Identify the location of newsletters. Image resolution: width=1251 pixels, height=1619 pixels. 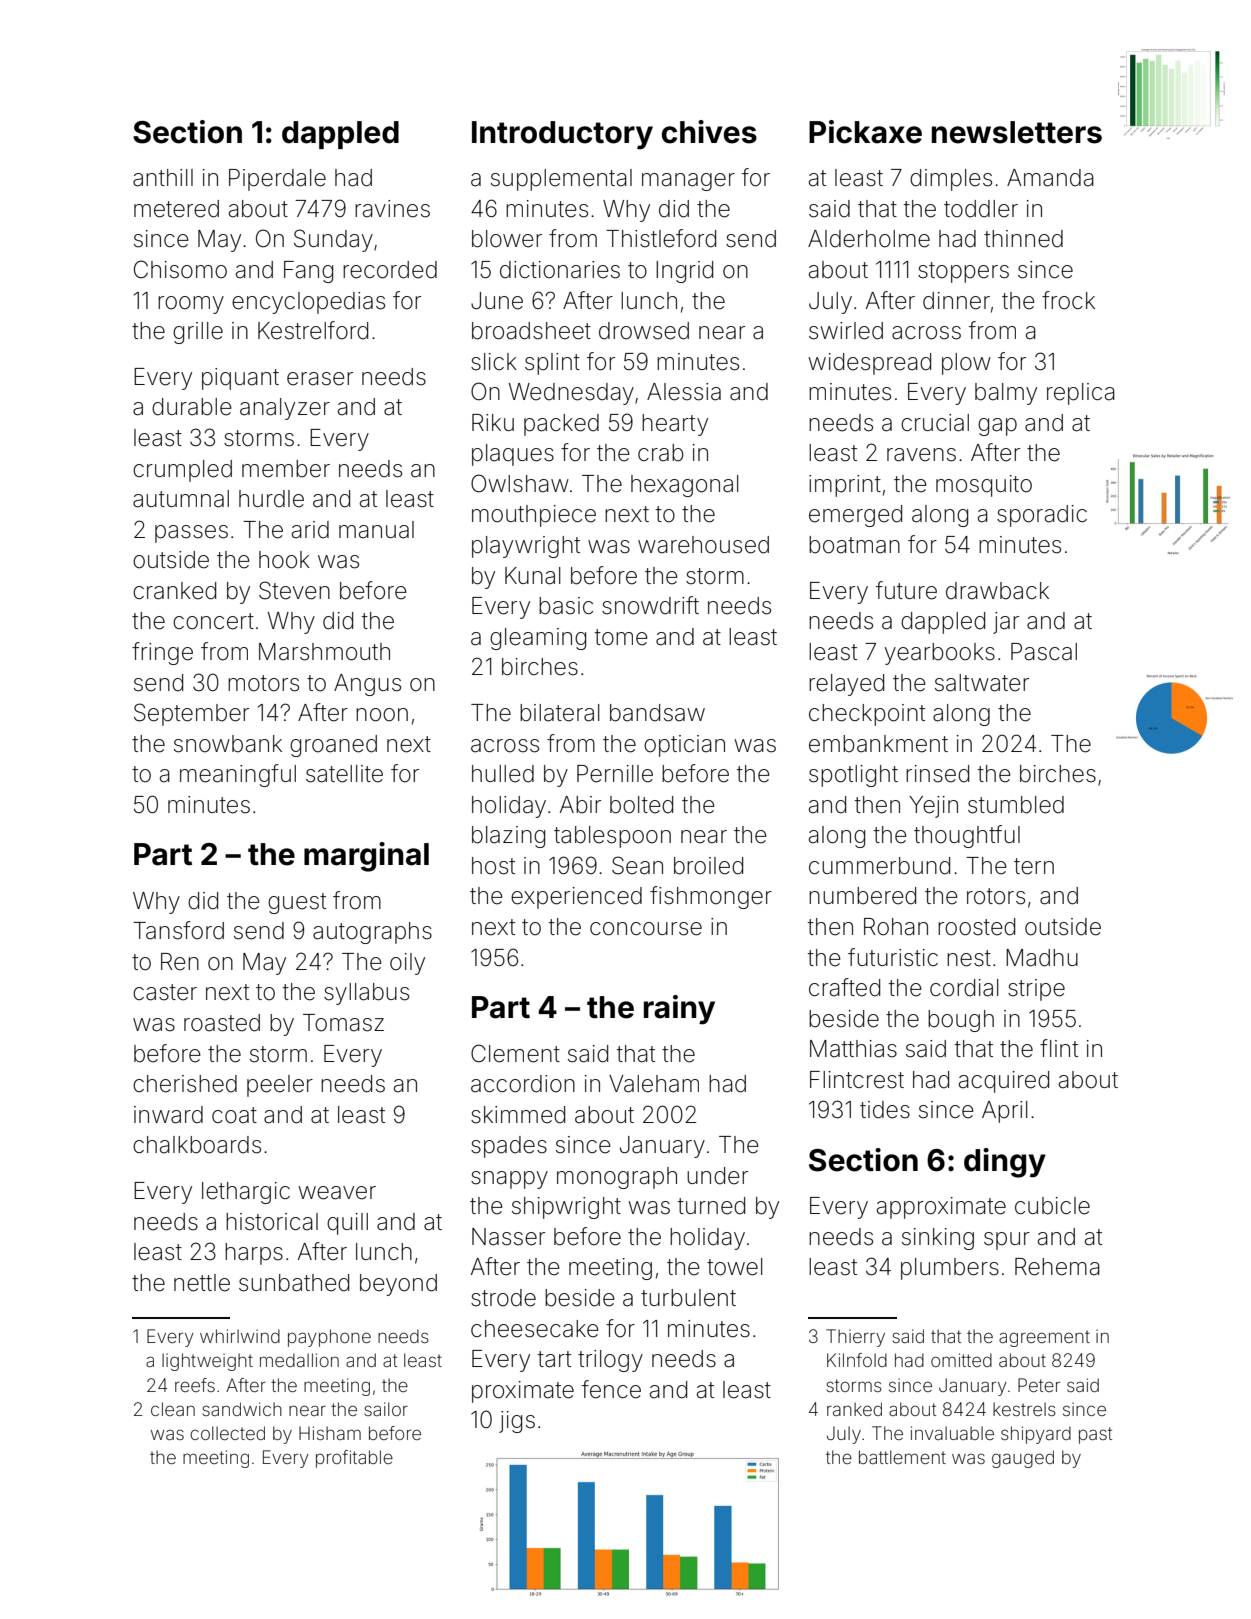
(1017, 132).
